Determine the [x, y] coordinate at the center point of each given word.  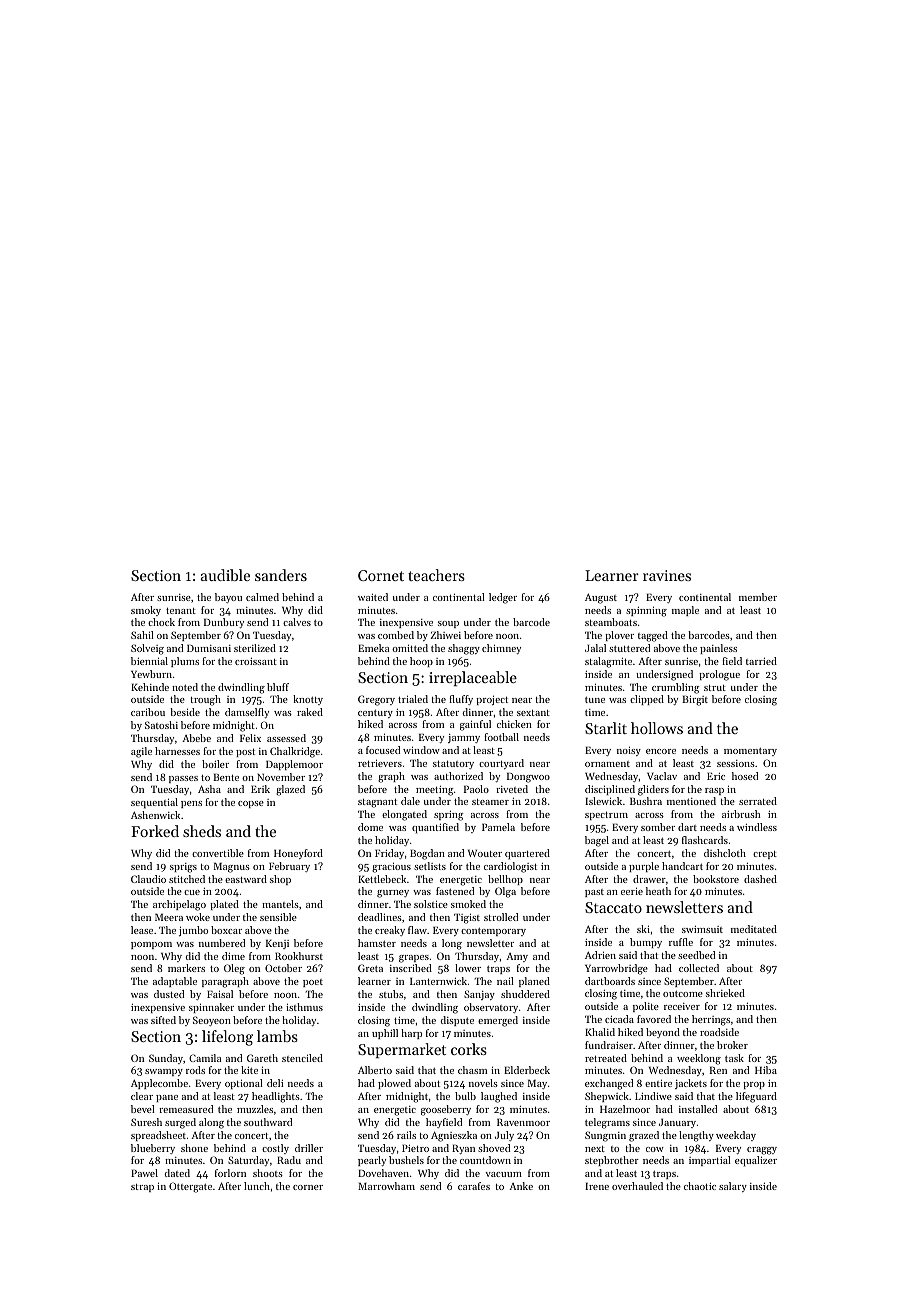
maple [685, 611]
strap [142, 1188]
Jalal [595, 648]
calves [297, 622]
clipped [647, 700]
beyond [663, 1033]
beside [185, 712]
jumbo [193, 931]
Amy [517, 957]
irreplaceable [473, 678]
